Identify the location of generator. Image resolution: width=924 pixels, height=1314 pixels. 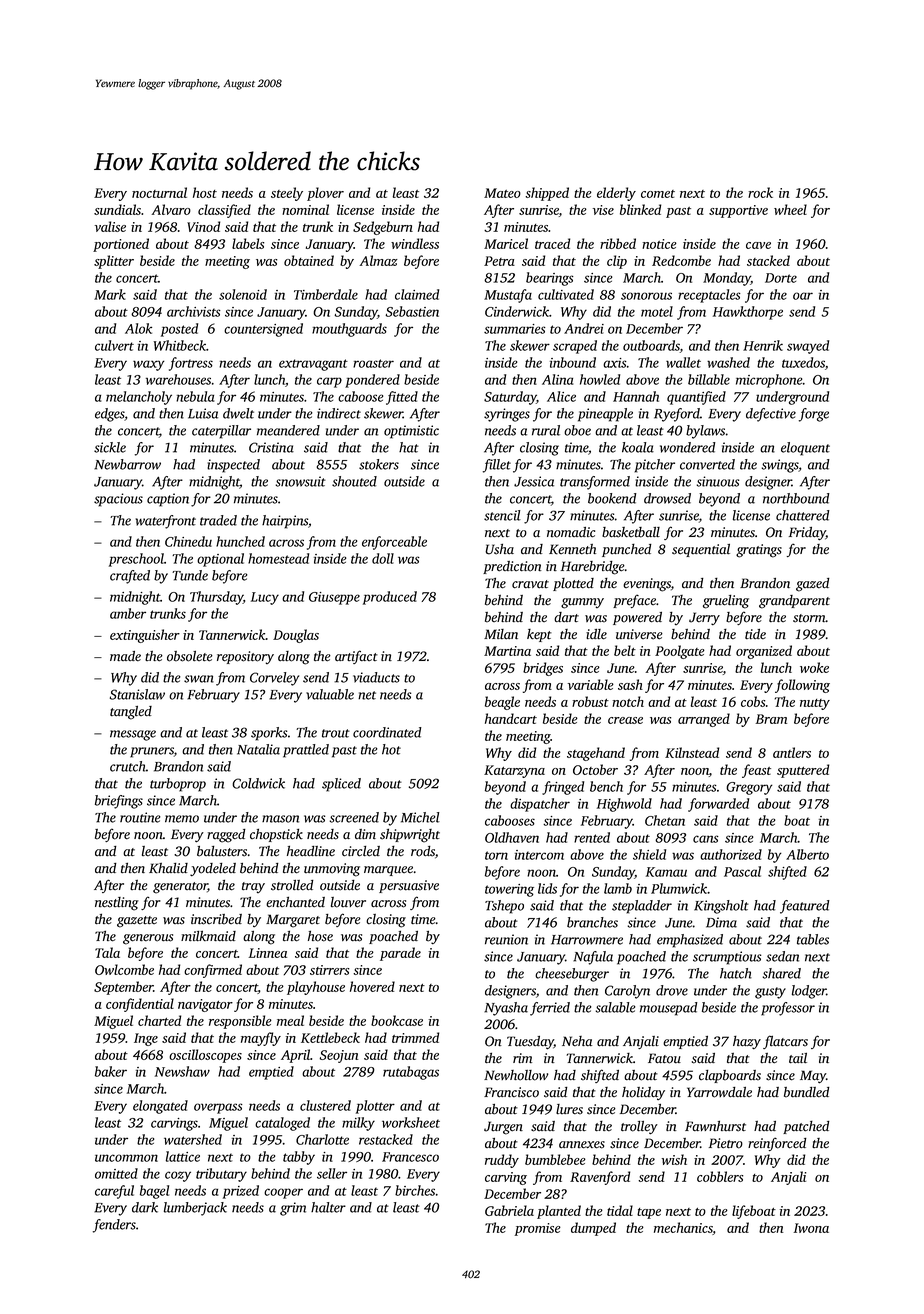
(180, 888).
